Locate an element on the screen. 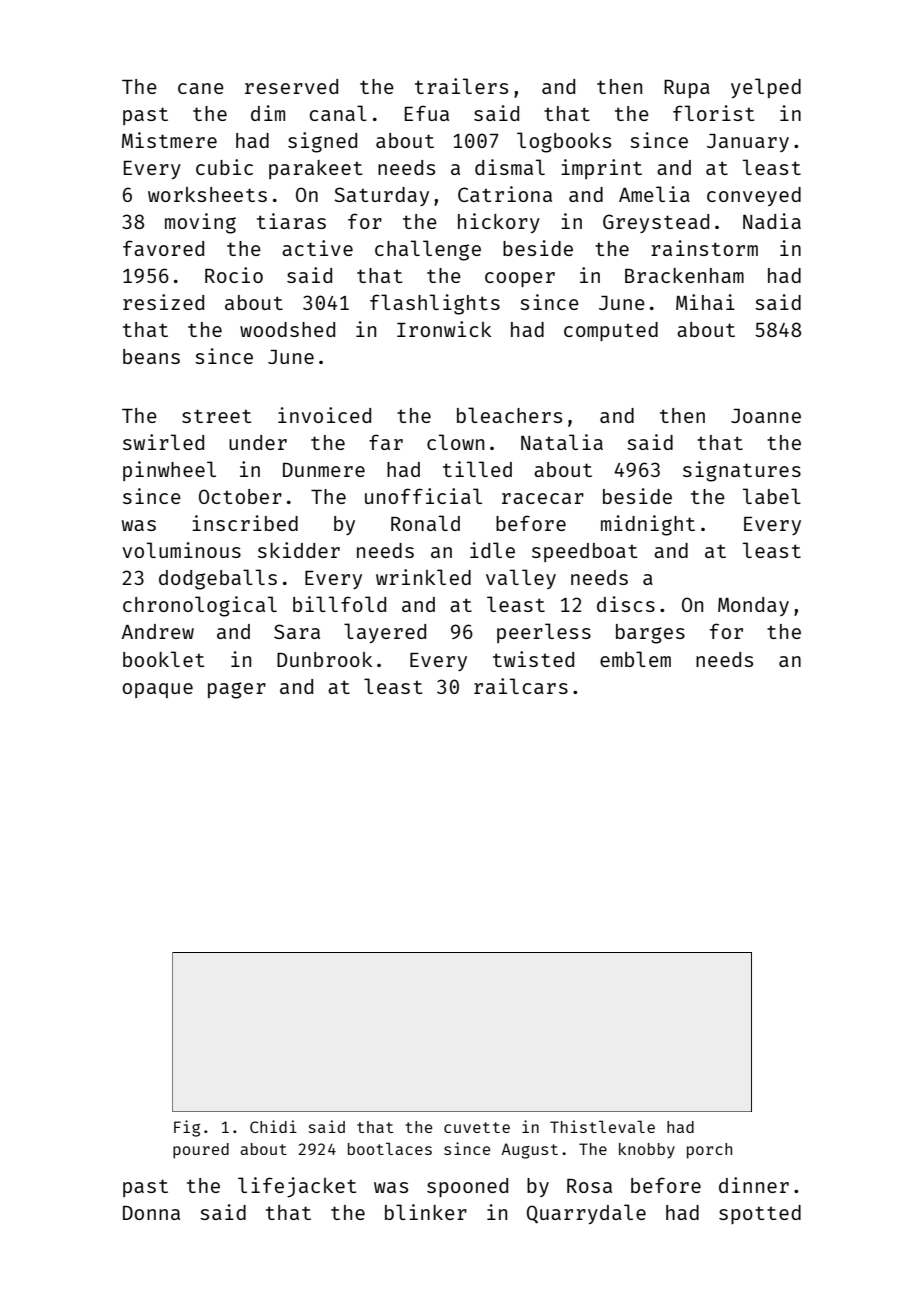  inscribed is located at coordinates (245, 523).
